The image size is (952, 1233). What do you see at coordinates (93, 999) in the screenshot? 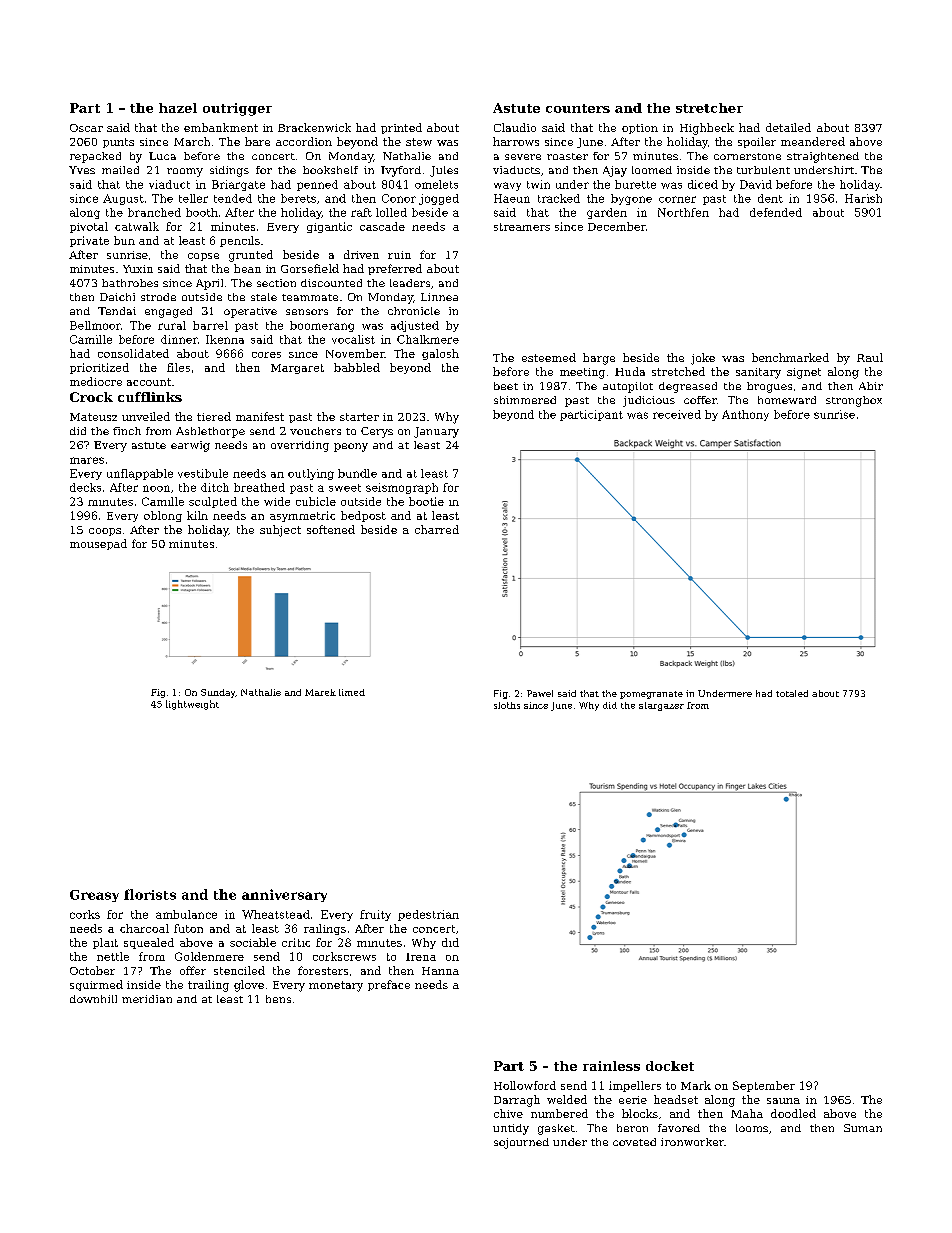
I see `downhill` at bounding box center [93, 999].
